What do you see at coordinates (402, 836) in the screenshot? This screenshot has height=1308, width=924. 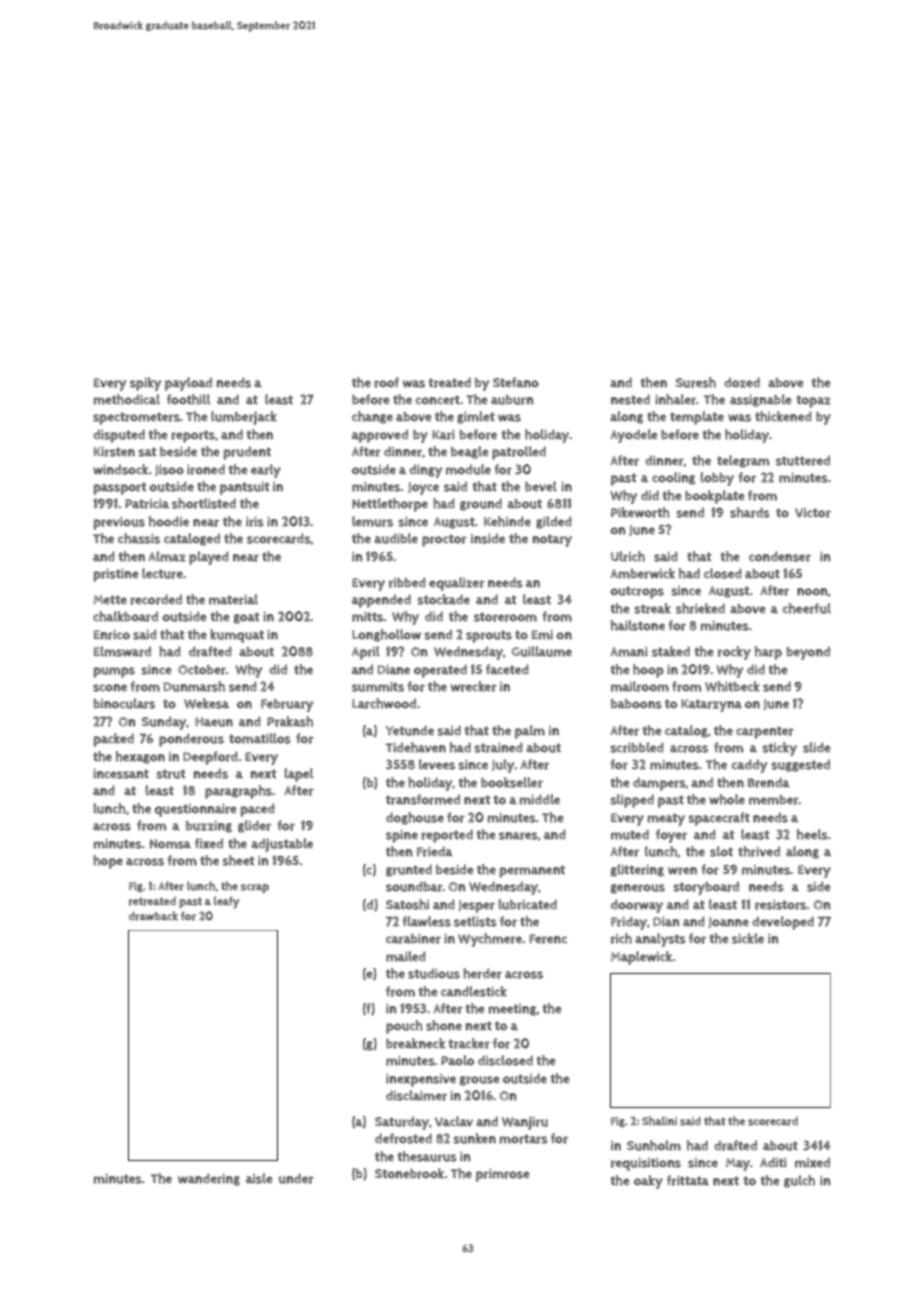 I see `spine` at bounding box center [402, 836].
